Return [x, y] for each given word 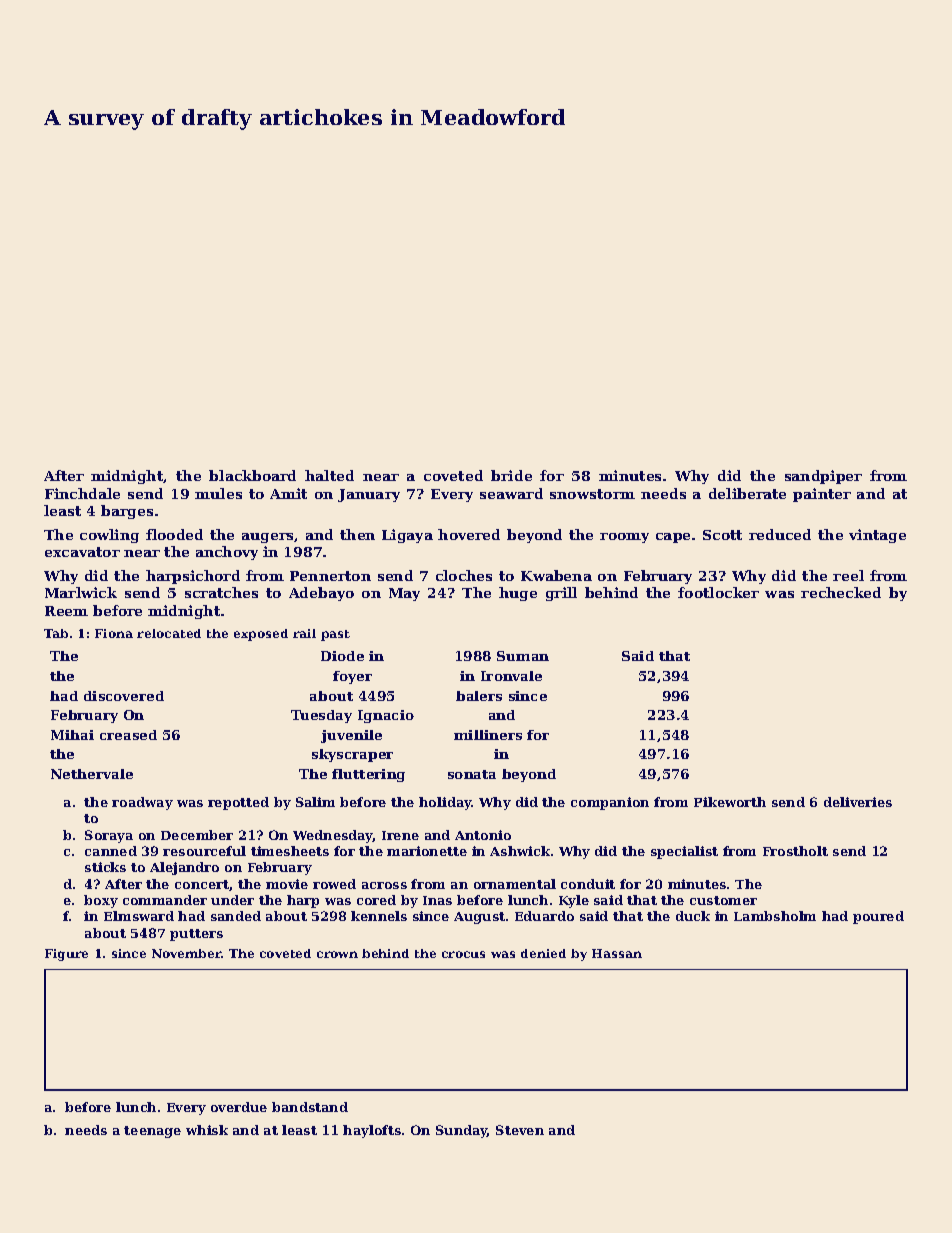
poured [878, 917]
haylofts [372, 1131]
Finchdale [82, 493]
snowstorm [592, 494]
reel [848, 575]
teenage [152, 1132]
